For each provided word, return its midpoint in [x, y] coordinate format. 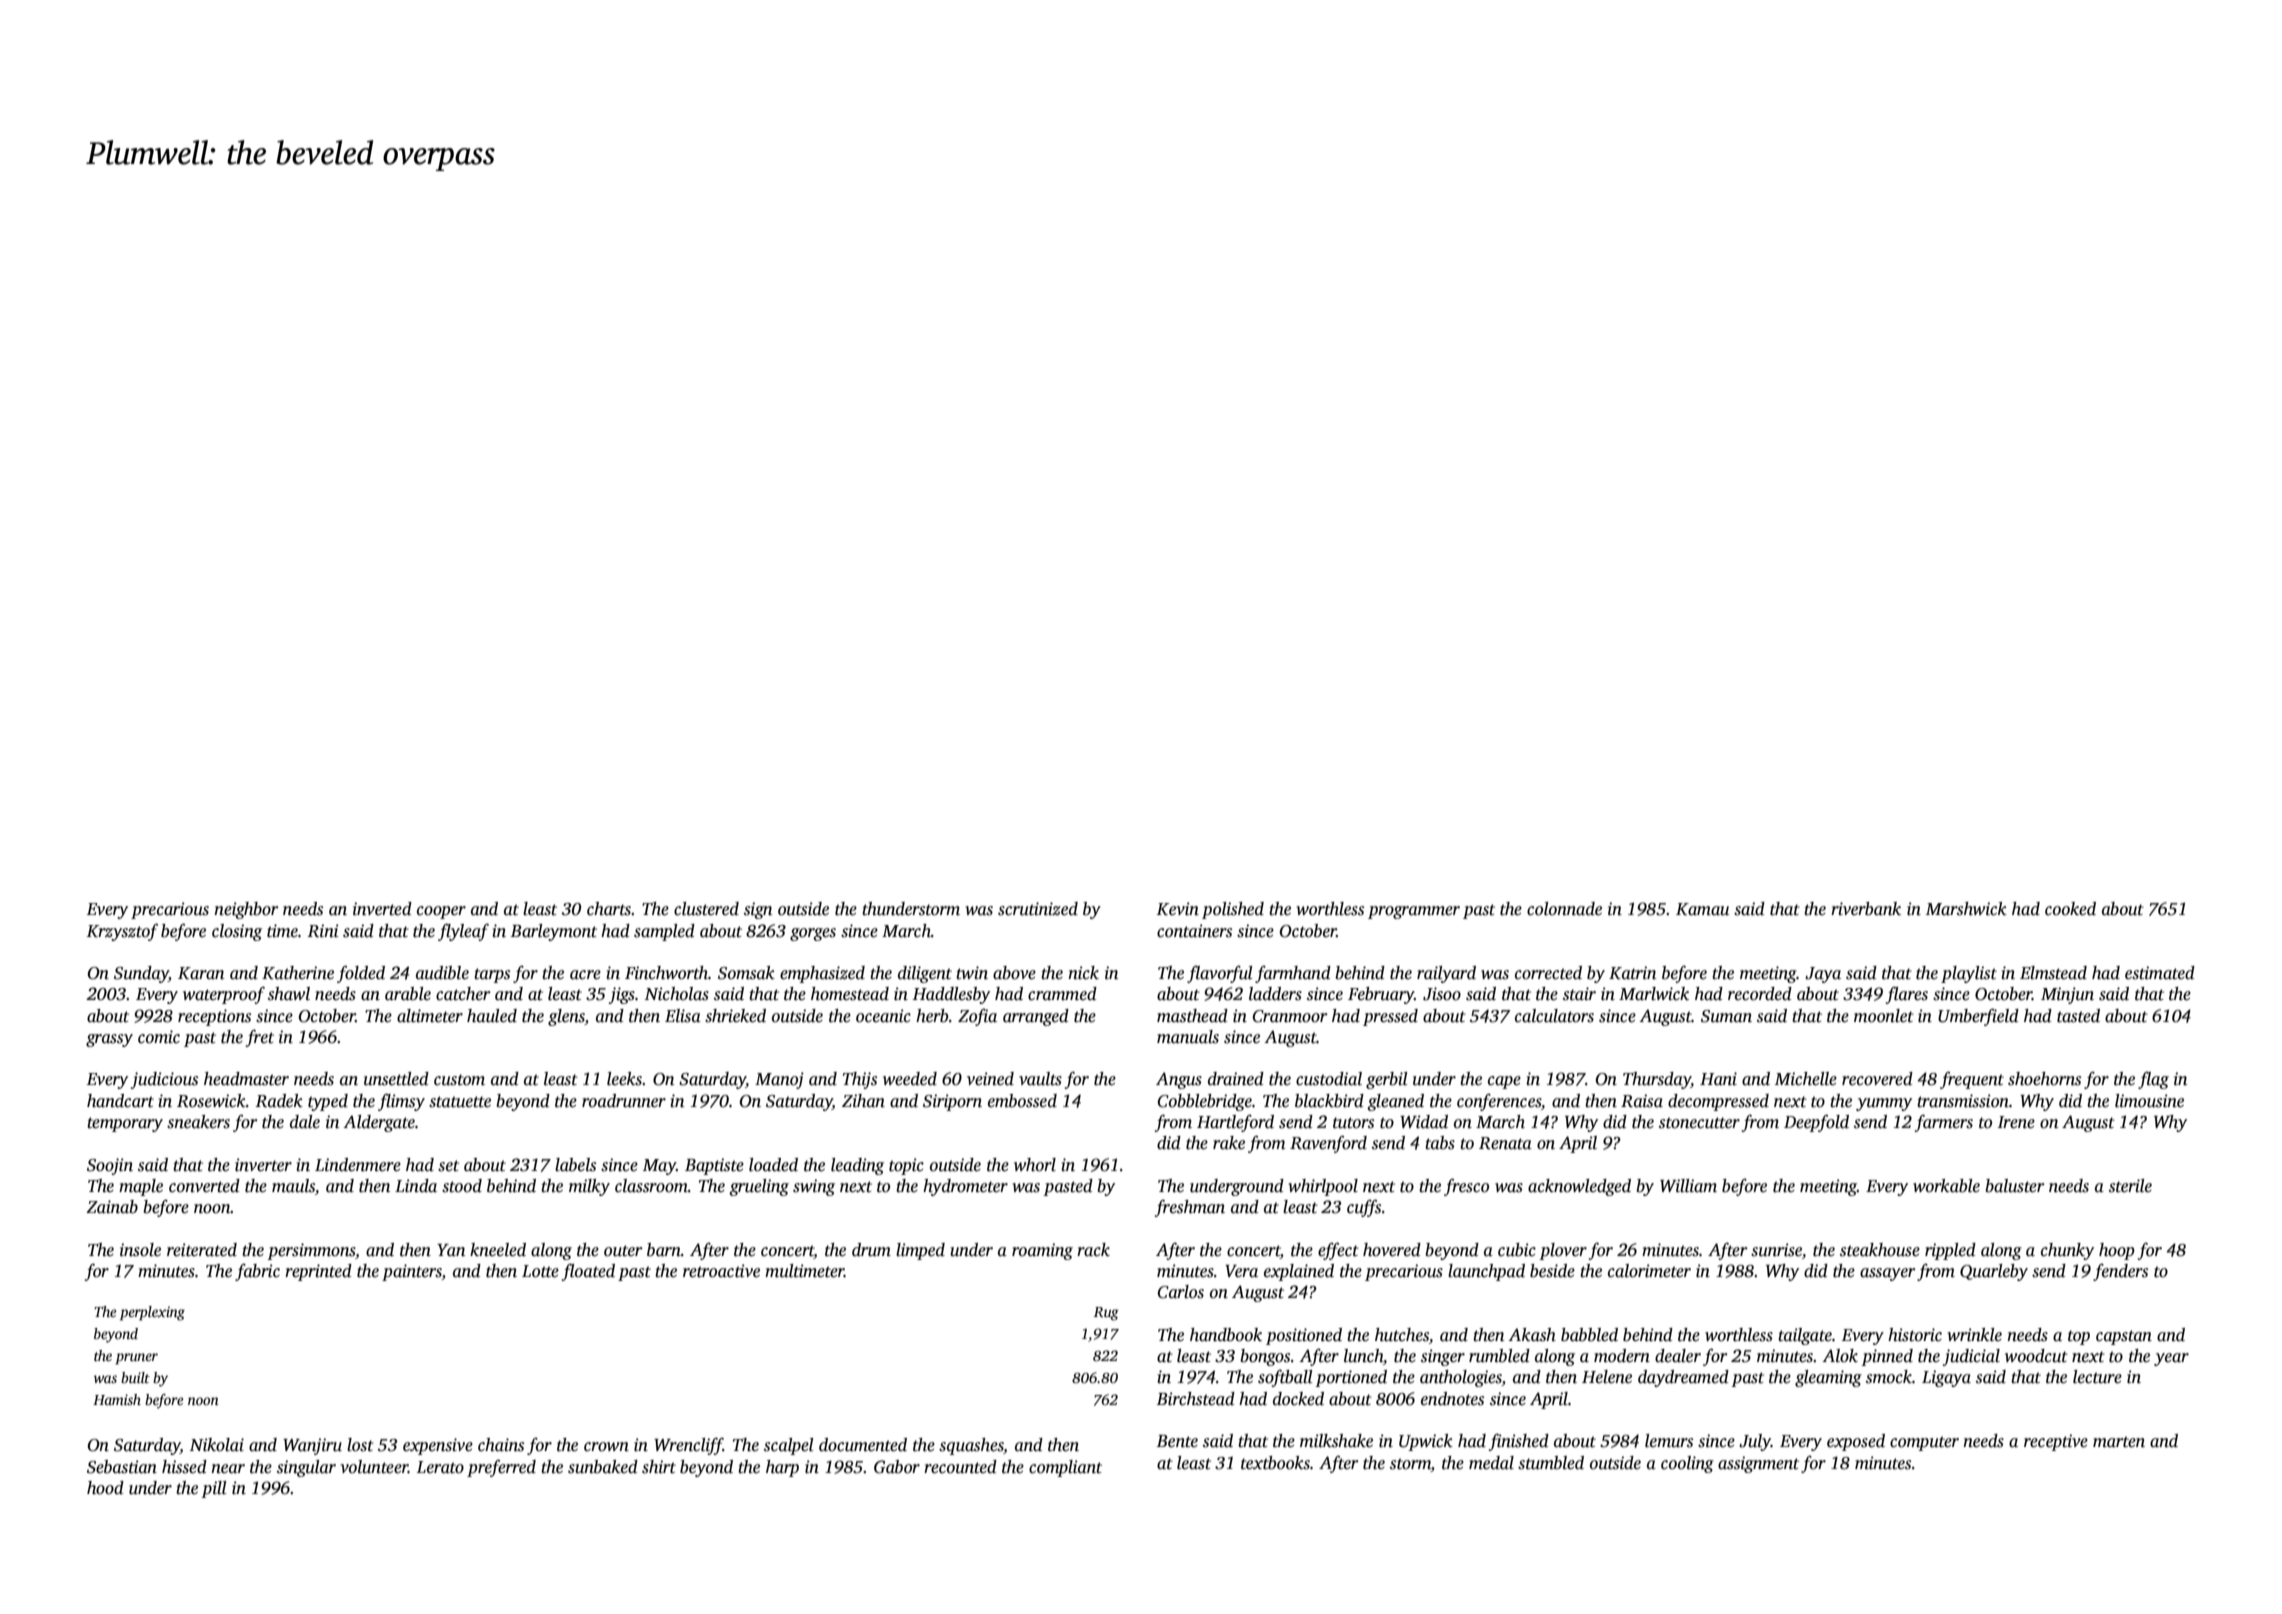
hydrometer [965, 1187]
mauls [293, 1186]
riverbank [1866, 909]
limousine [2149, 1101]
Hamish [117, 1399]
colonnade [1564, 909]
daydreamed [1683, 1378]
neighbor [246, 910]
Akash [1532, 1335]
